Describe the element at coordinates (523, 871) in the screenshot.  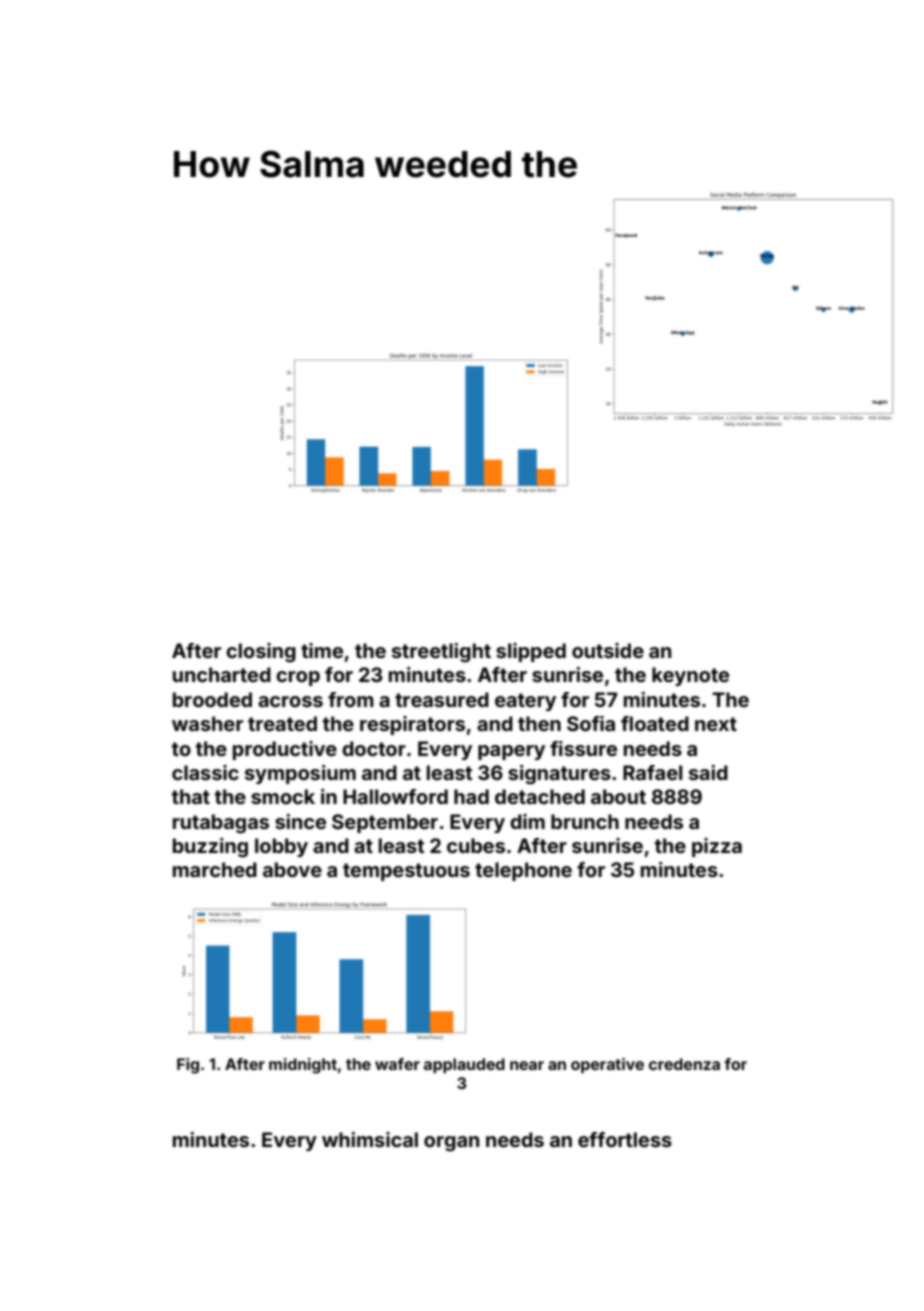
I see `telephone` at that location.
